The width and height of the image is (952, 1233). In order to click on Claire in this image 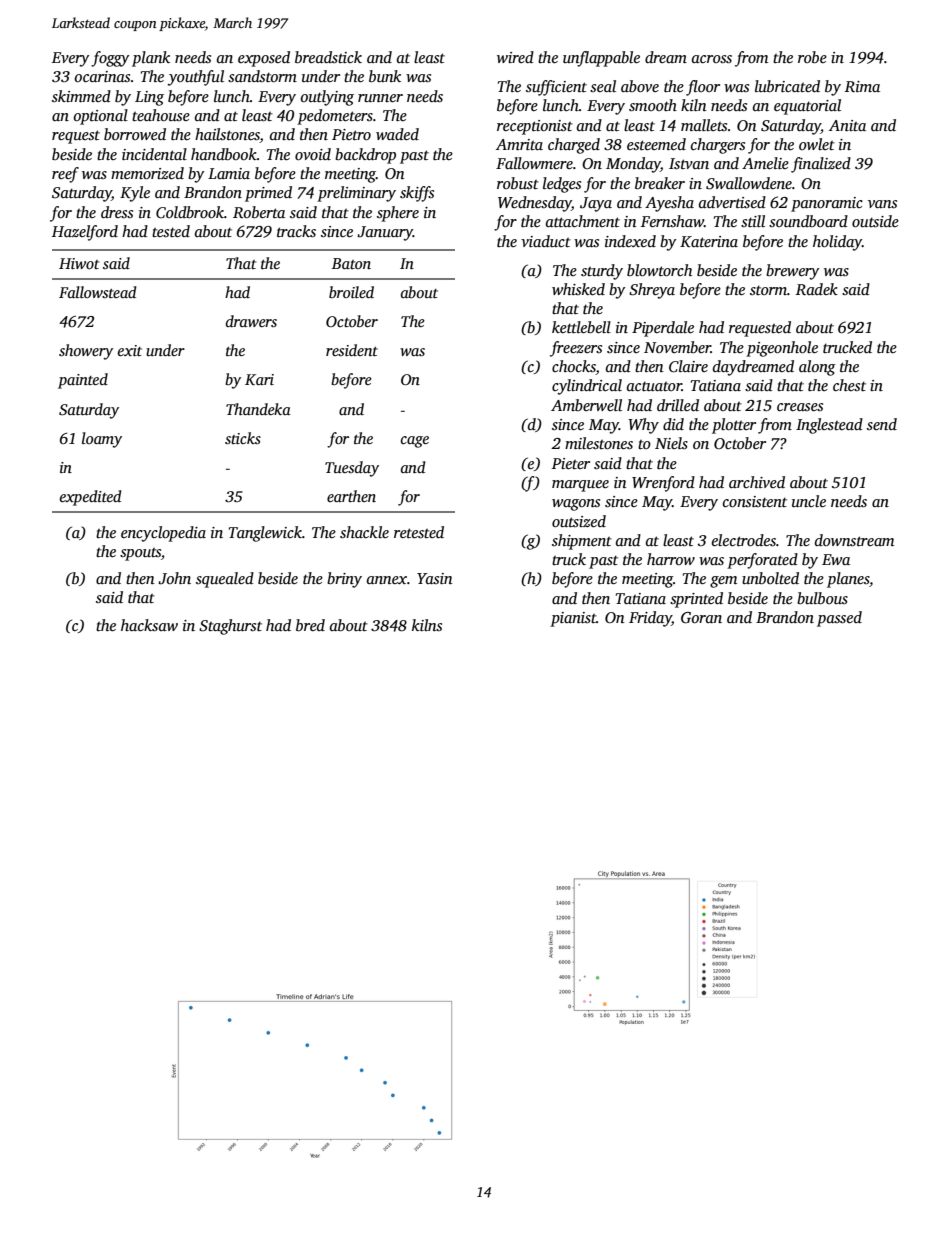, I will do `click(688, 366)`.
